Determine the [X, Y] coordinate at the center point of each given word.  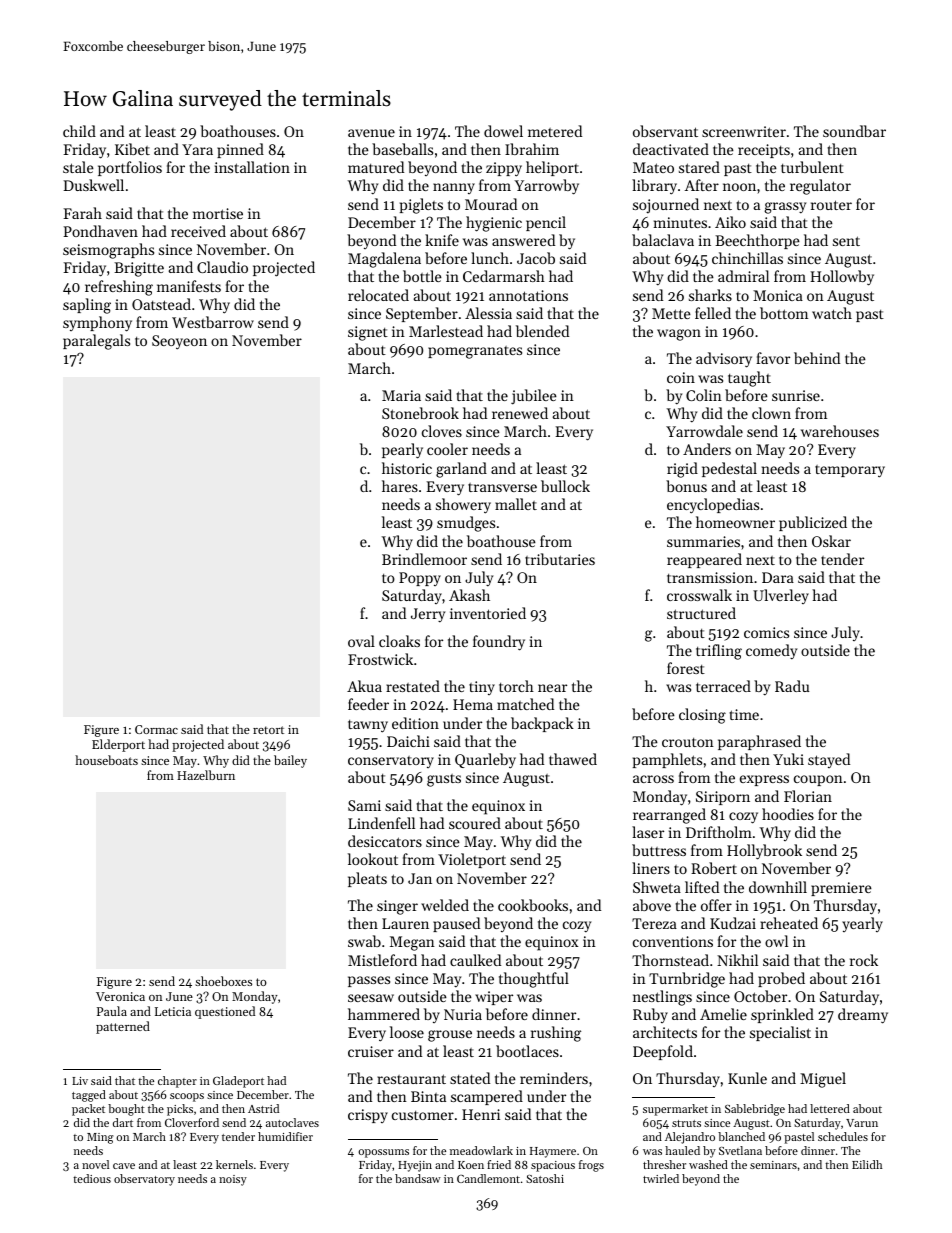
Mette [671, 313]
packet [88, 1110]
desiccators [385, 841]
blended [542, 331]
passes [369, 981]
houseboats [106, 760]
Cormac [156, 729]
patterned [123, 1027]
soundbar [854, 131]
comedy [771, 652]
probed [781, 979]
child [79, 131]
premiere [841, 889]
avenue [371, 133]
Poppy [420, 579]
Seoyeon [179, 342]
